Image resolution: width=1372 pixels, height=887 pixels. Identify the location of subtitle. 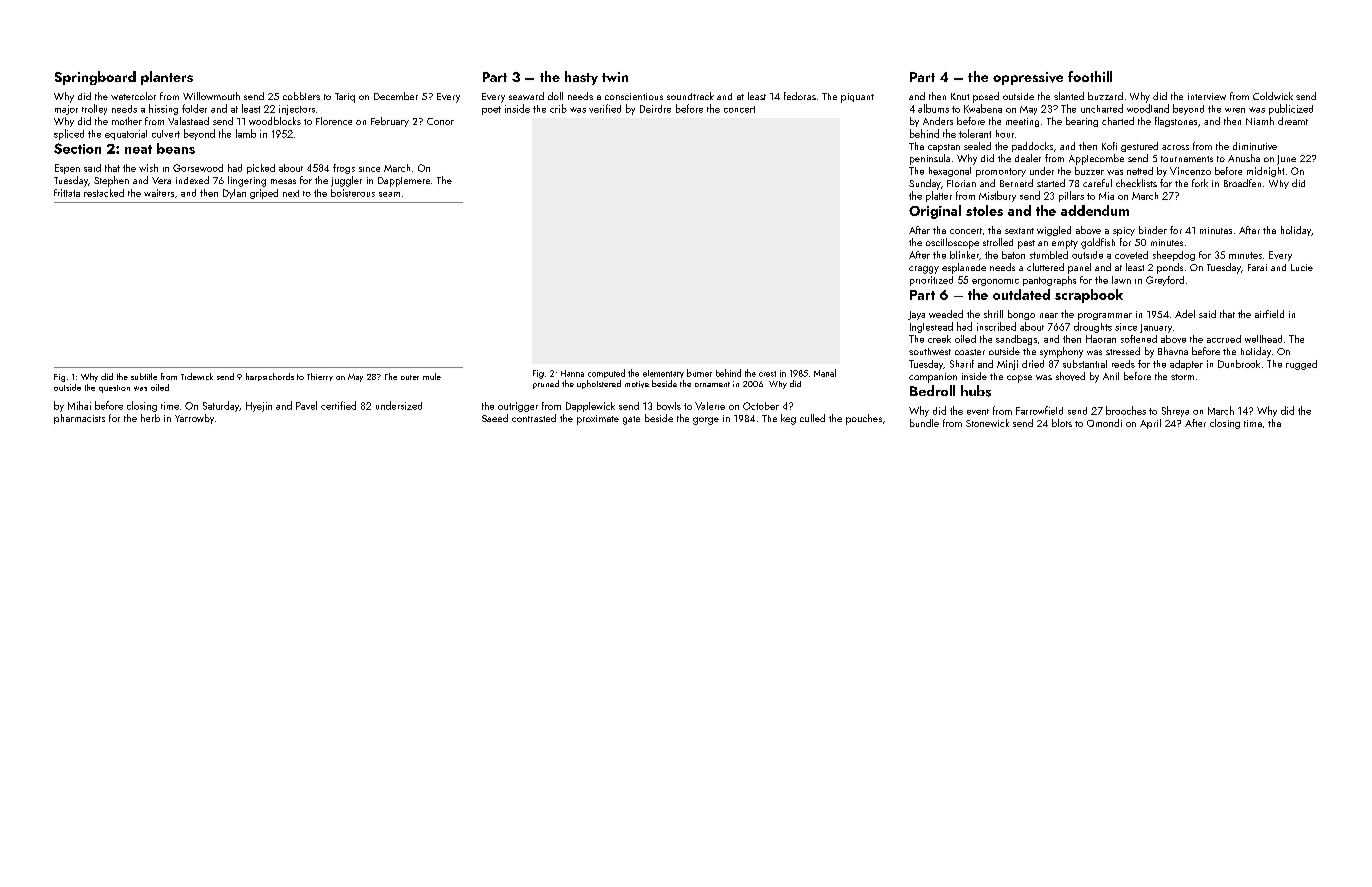
(144, 376).
